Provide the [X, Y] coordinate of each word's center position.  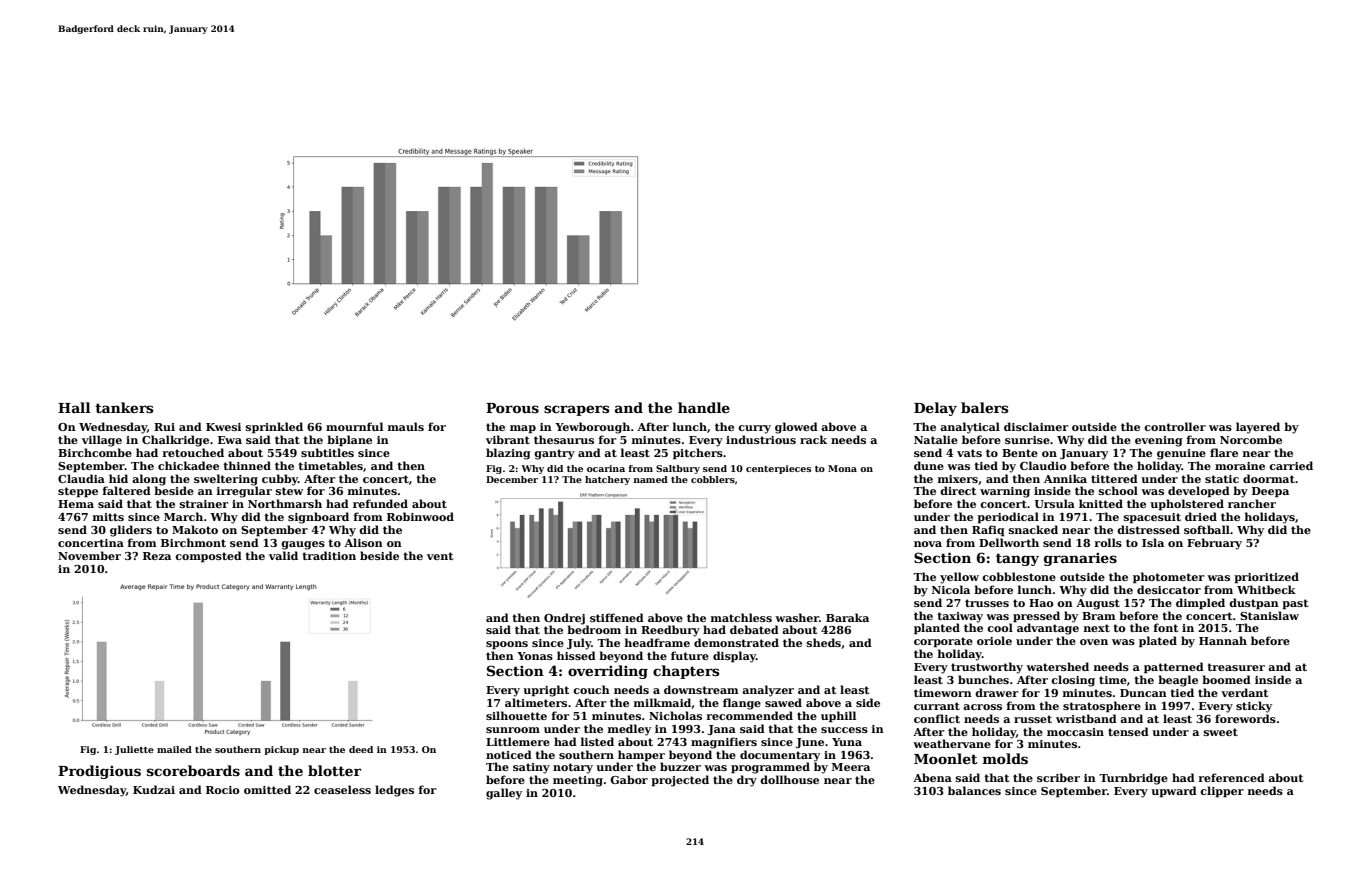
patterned [1174, 668]
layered [1258, 428]
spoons [507, 645]
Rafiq [988, 531]
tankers [124, 407]
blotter [334, 770]
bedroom [594, 629]
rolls [1108, 542]
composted [208, 557]
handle [704, 407]
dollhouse [789, 779]
